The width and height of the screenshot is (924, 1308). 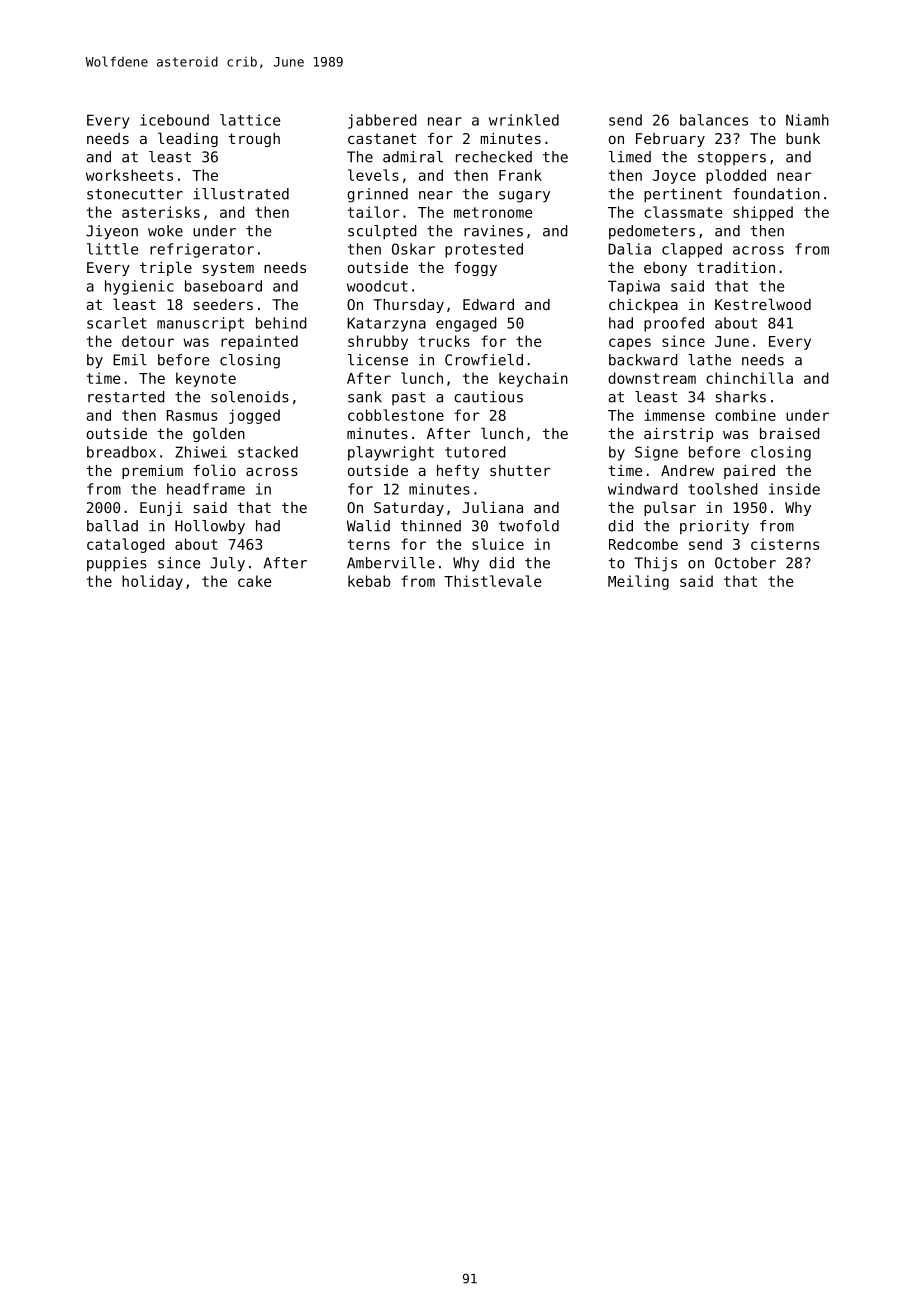 What do you see at coordinates (112, 526) in the screenshot?
I see `ballad` at bounding box center [112, 526].
